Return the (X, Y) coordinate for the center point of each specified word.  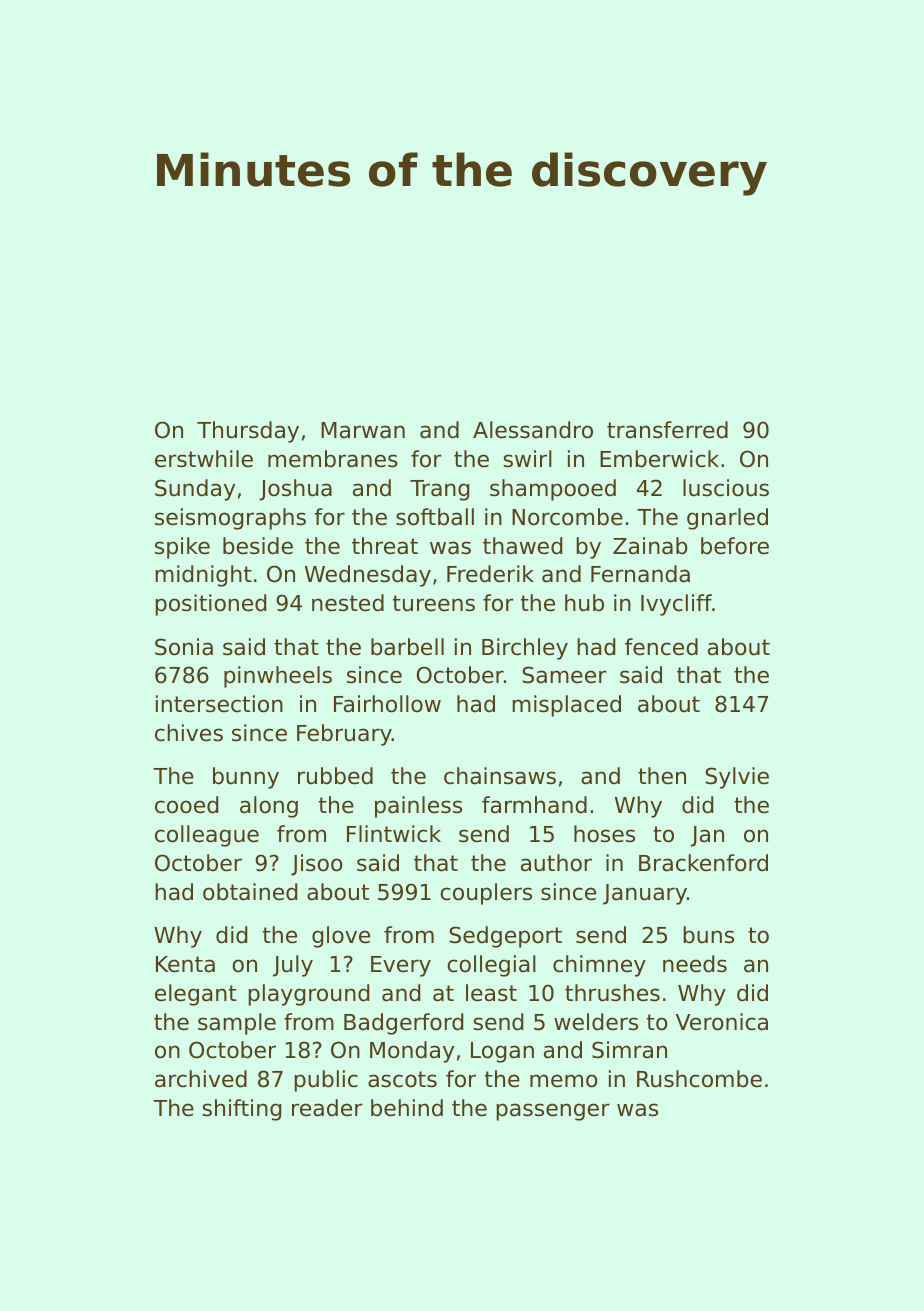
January (645, 894)
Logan (502, 1052)
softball (435, 517)
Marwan (363, 430)
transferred (667, 430)
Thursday (248, 432)
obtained (250, 892)
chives (189, 733)
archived (201, 1079)
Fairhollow (387, 704)
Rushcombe (699, 1079)
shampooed (553, 490)
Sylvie (737, 778)
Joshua (295, 490)
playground (308, 995)
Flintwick (394, 834)
